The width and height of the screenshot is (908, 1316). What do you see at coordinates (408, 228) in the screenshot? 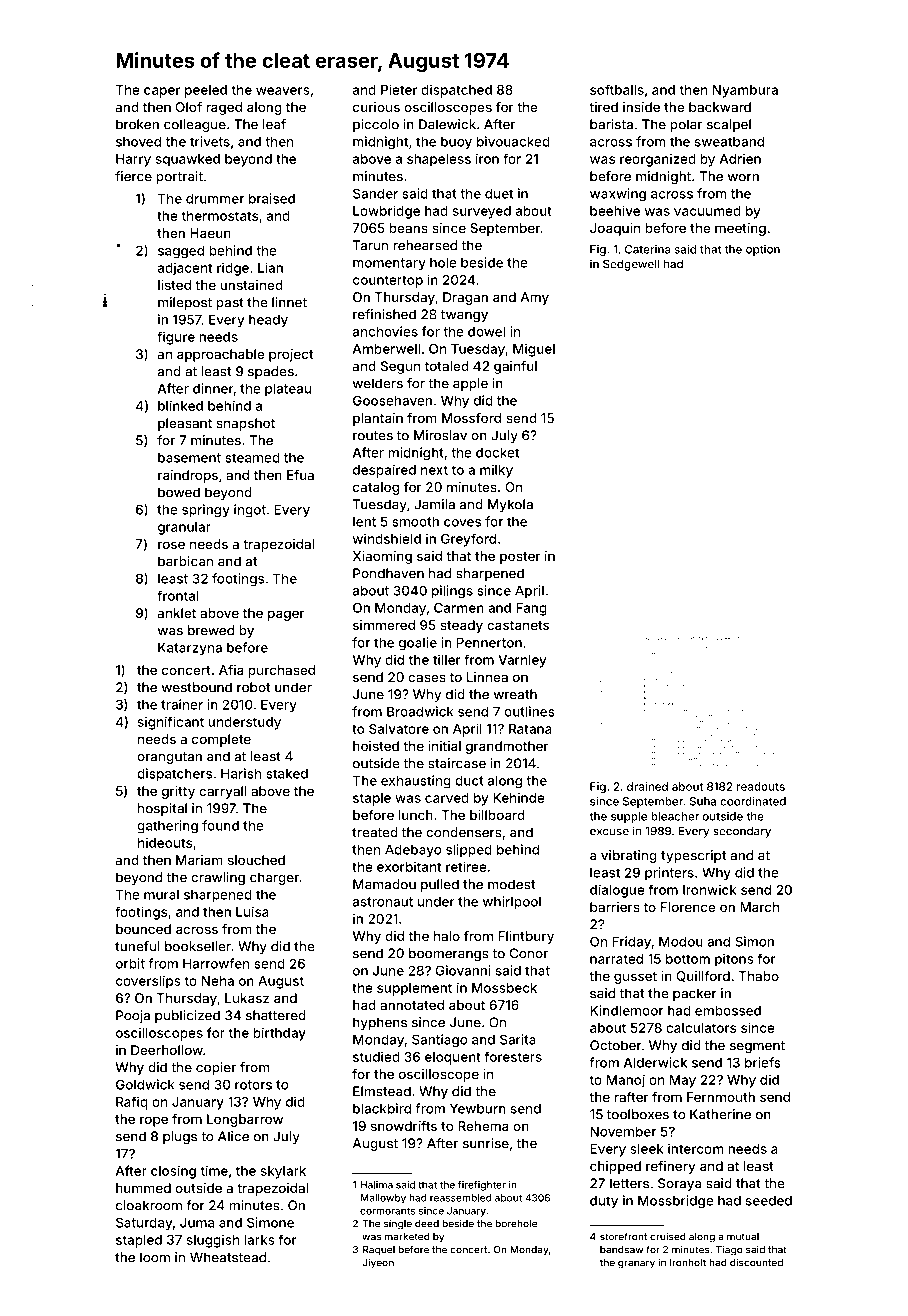
I see `beans` at bounding box center [408, 228].
